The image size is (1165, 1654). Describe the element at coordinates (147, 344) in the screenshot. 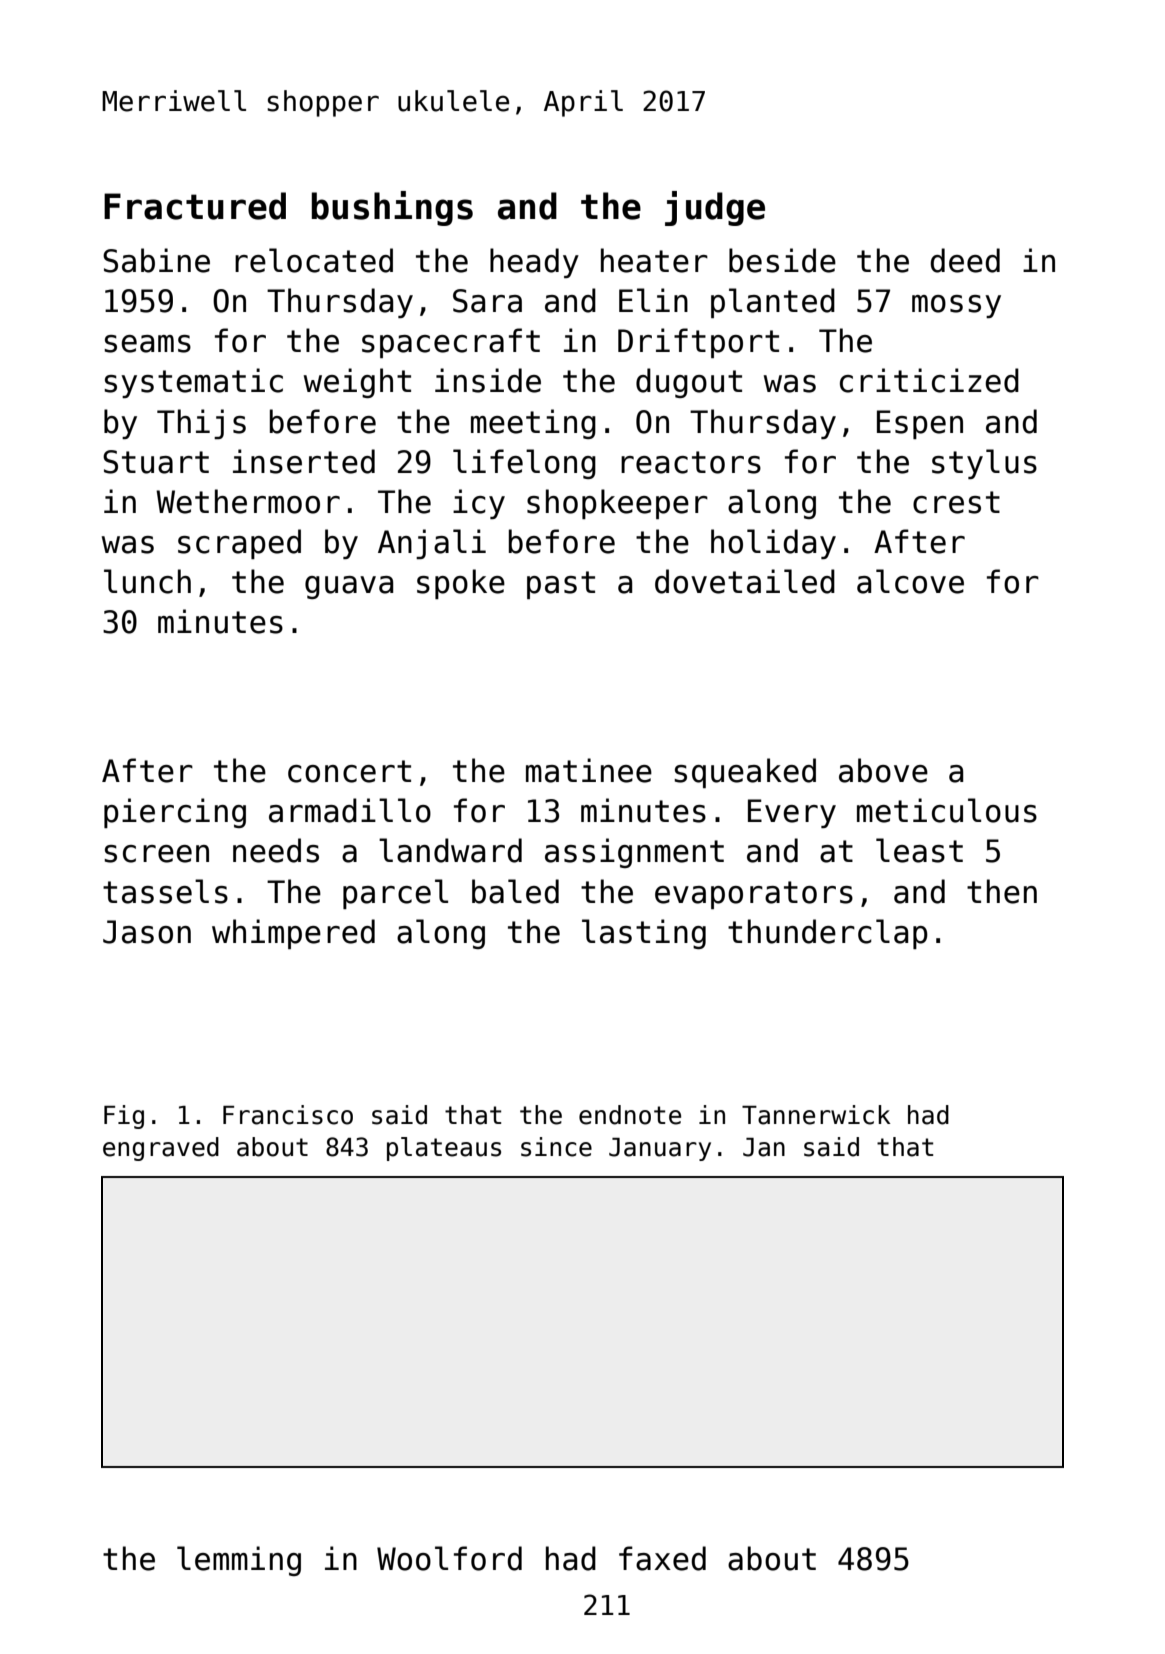

I see `seams` at that location.
